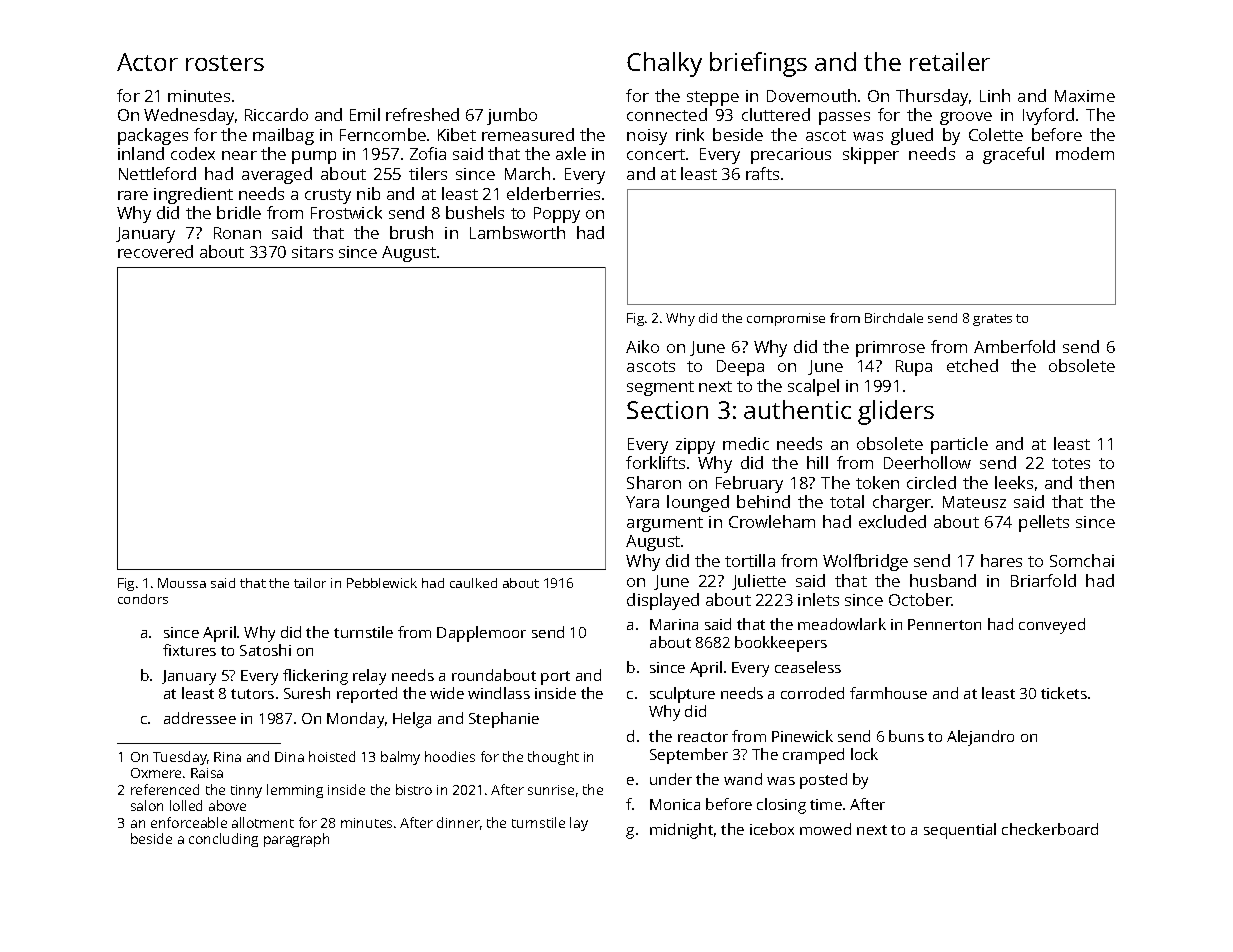 The image size is (1233, 952). I want to click on retailer, so click(950, 61).
